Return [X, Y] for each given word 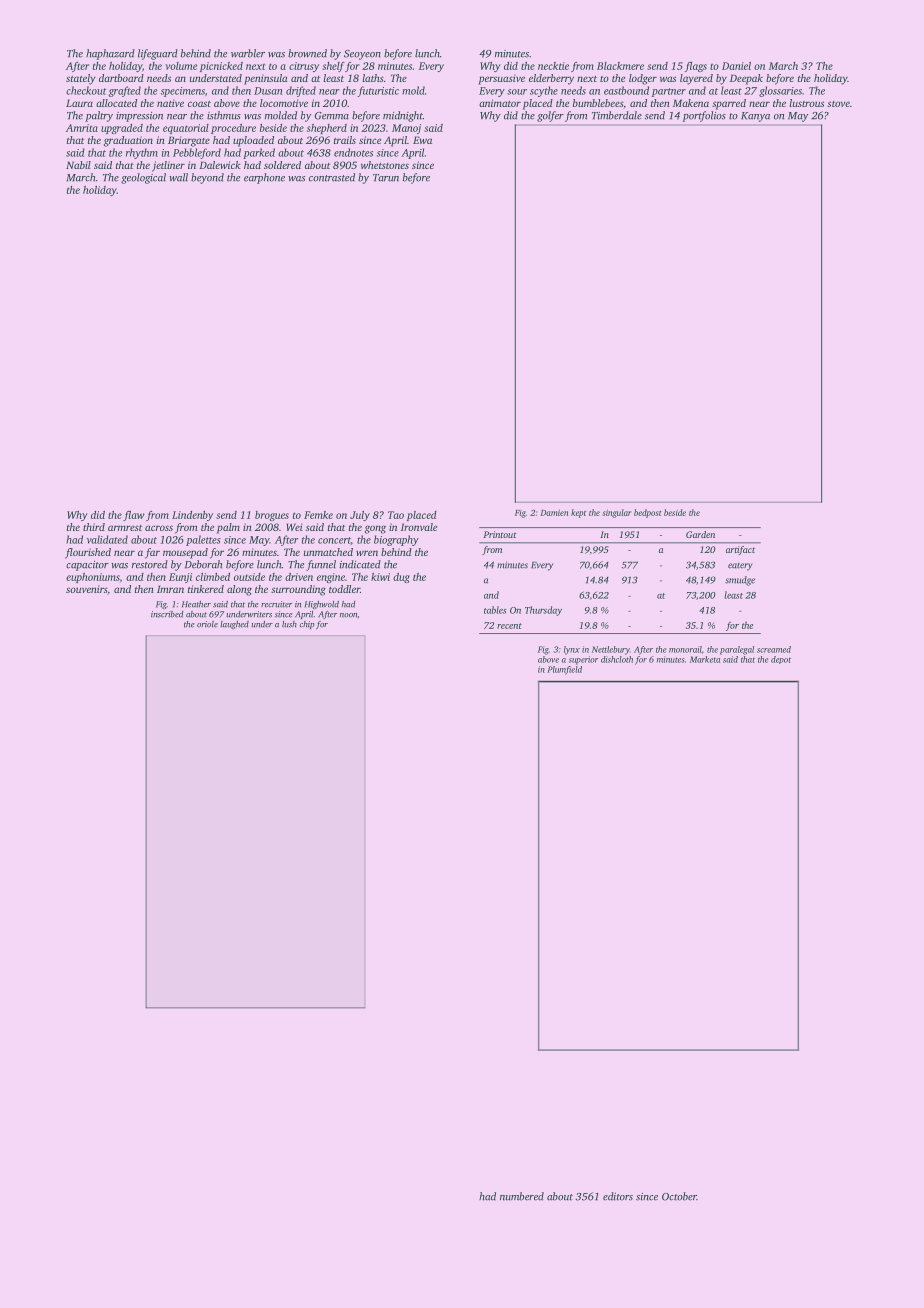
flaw [134, 516]
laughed [234, 625]
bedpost [648, 513]
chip [307, 625]
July [360, 516]
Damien [554, 512]
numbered [522, 1196]
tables [495, 610]
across [159, 528]
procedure [233, 129]
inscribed [167, 614]
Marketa [705, 659]
